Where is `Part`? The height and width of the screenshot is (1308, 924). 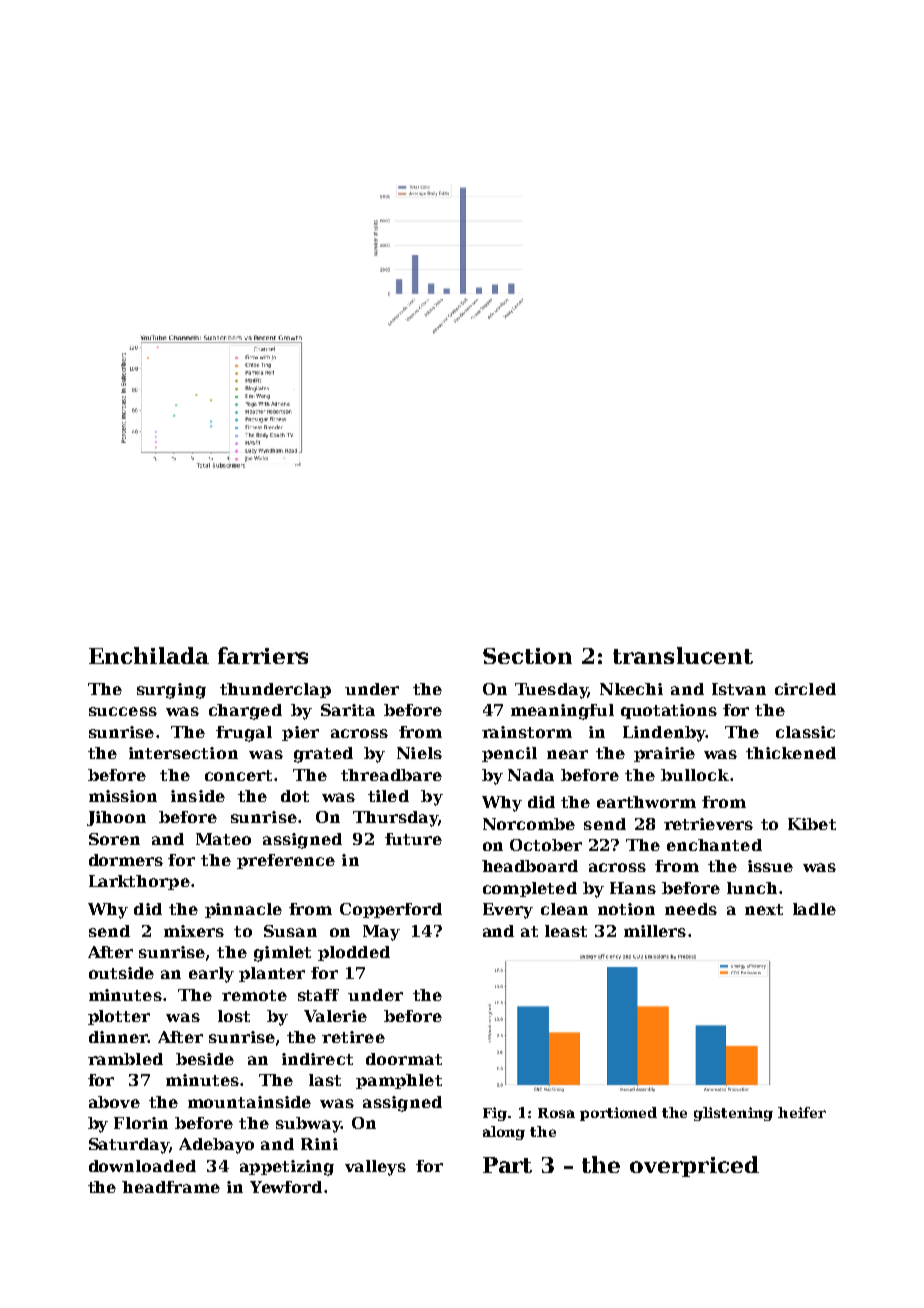
Part is located at coordinates (507, 1165).
